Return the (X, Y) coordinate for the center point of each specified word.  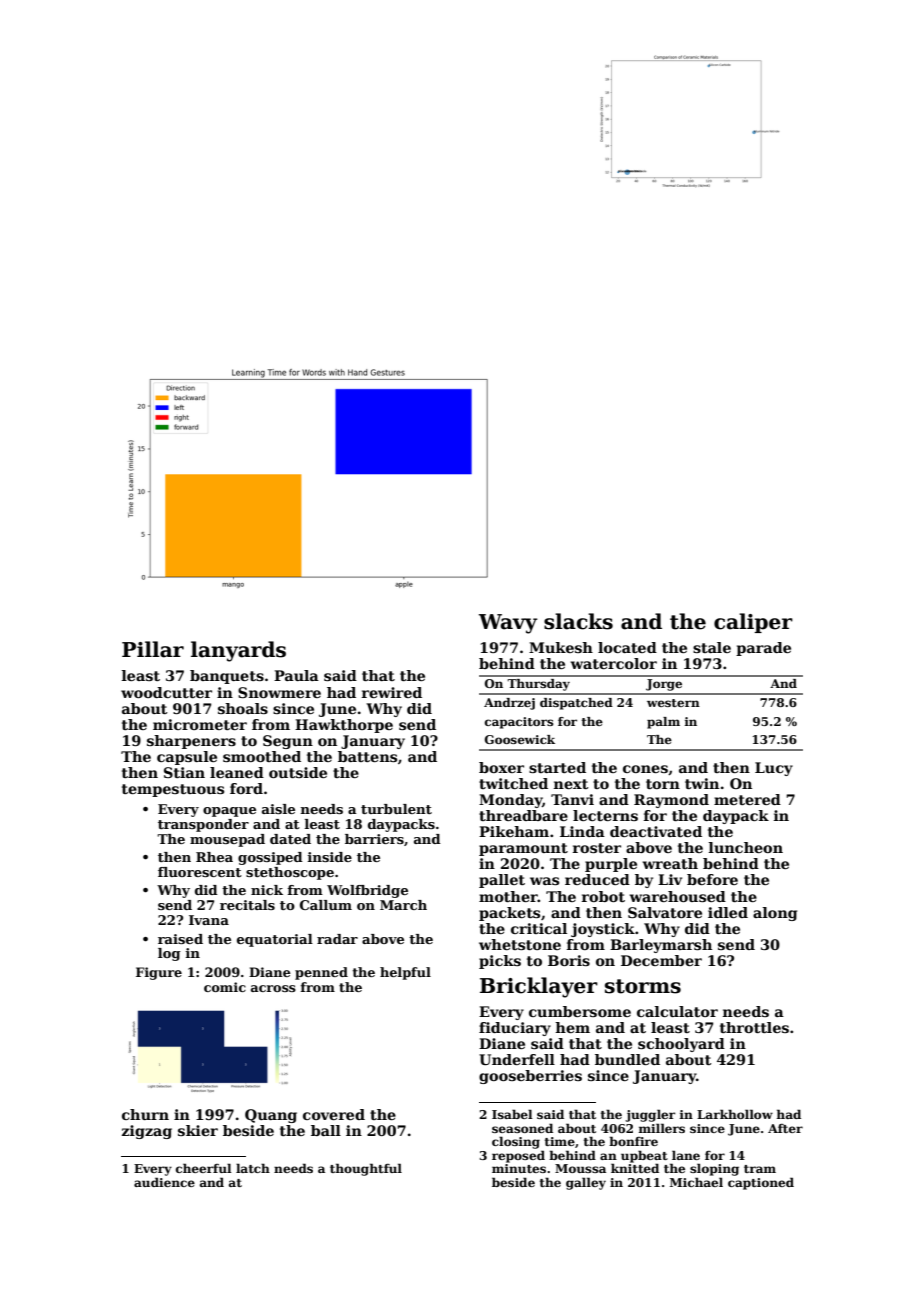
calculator (677, 1011)
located (627, 647)
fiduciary (515, 1029)
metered (747, 799)
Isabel (512, 1114)
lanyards (238, 651)
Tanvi (572, 799)
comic (225, 987)
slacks (578, 621)
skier (198, 1130)
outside (298, 772)
